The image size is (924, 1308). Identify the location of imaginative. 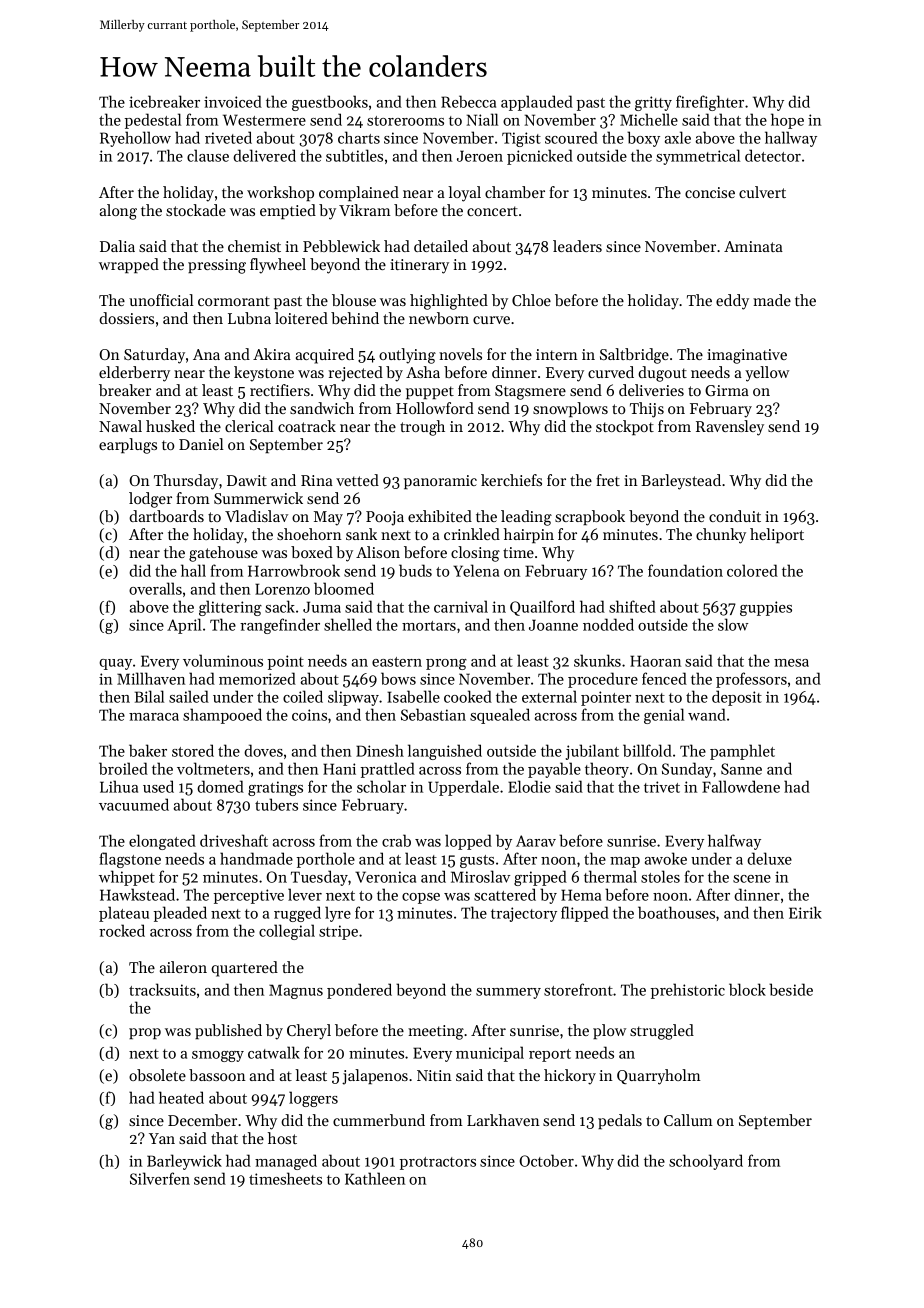
(747, 356).
